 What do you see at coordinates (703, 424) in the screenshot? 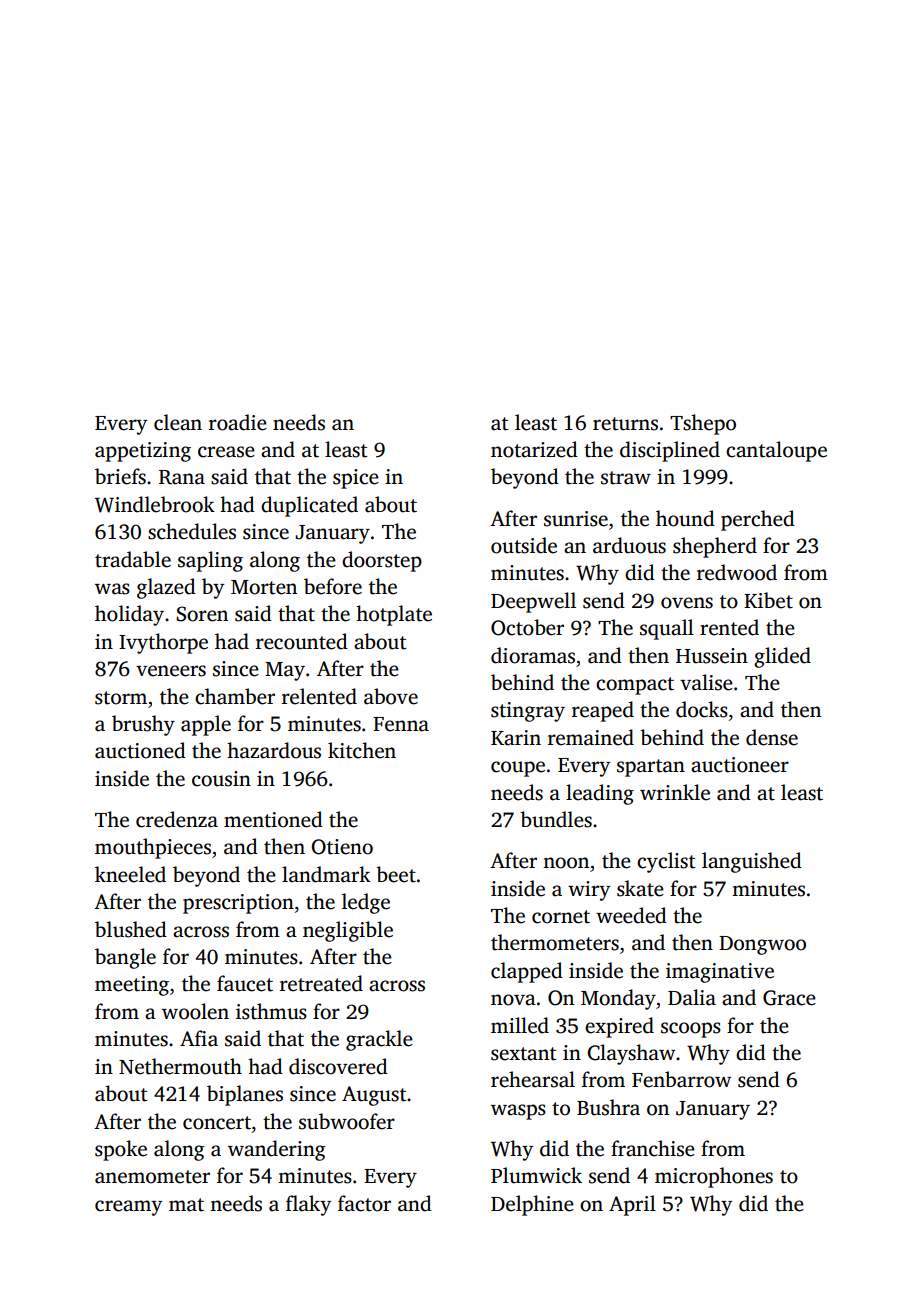
I see `Tshepo` at bounding box center [703, 424].
